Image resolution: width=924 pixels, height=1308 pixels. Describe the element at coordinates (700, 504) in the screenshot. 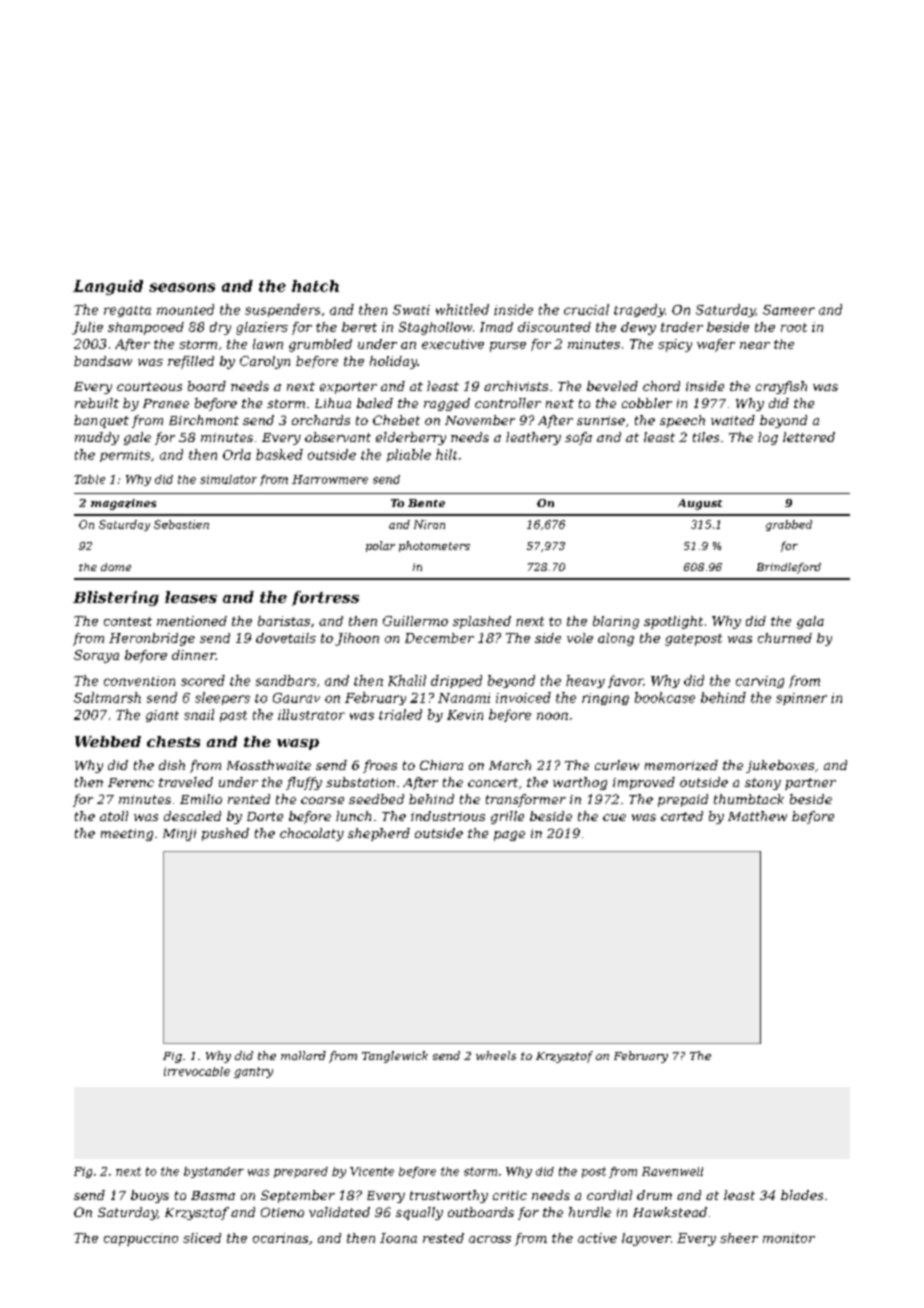

I see `August` at that location.
